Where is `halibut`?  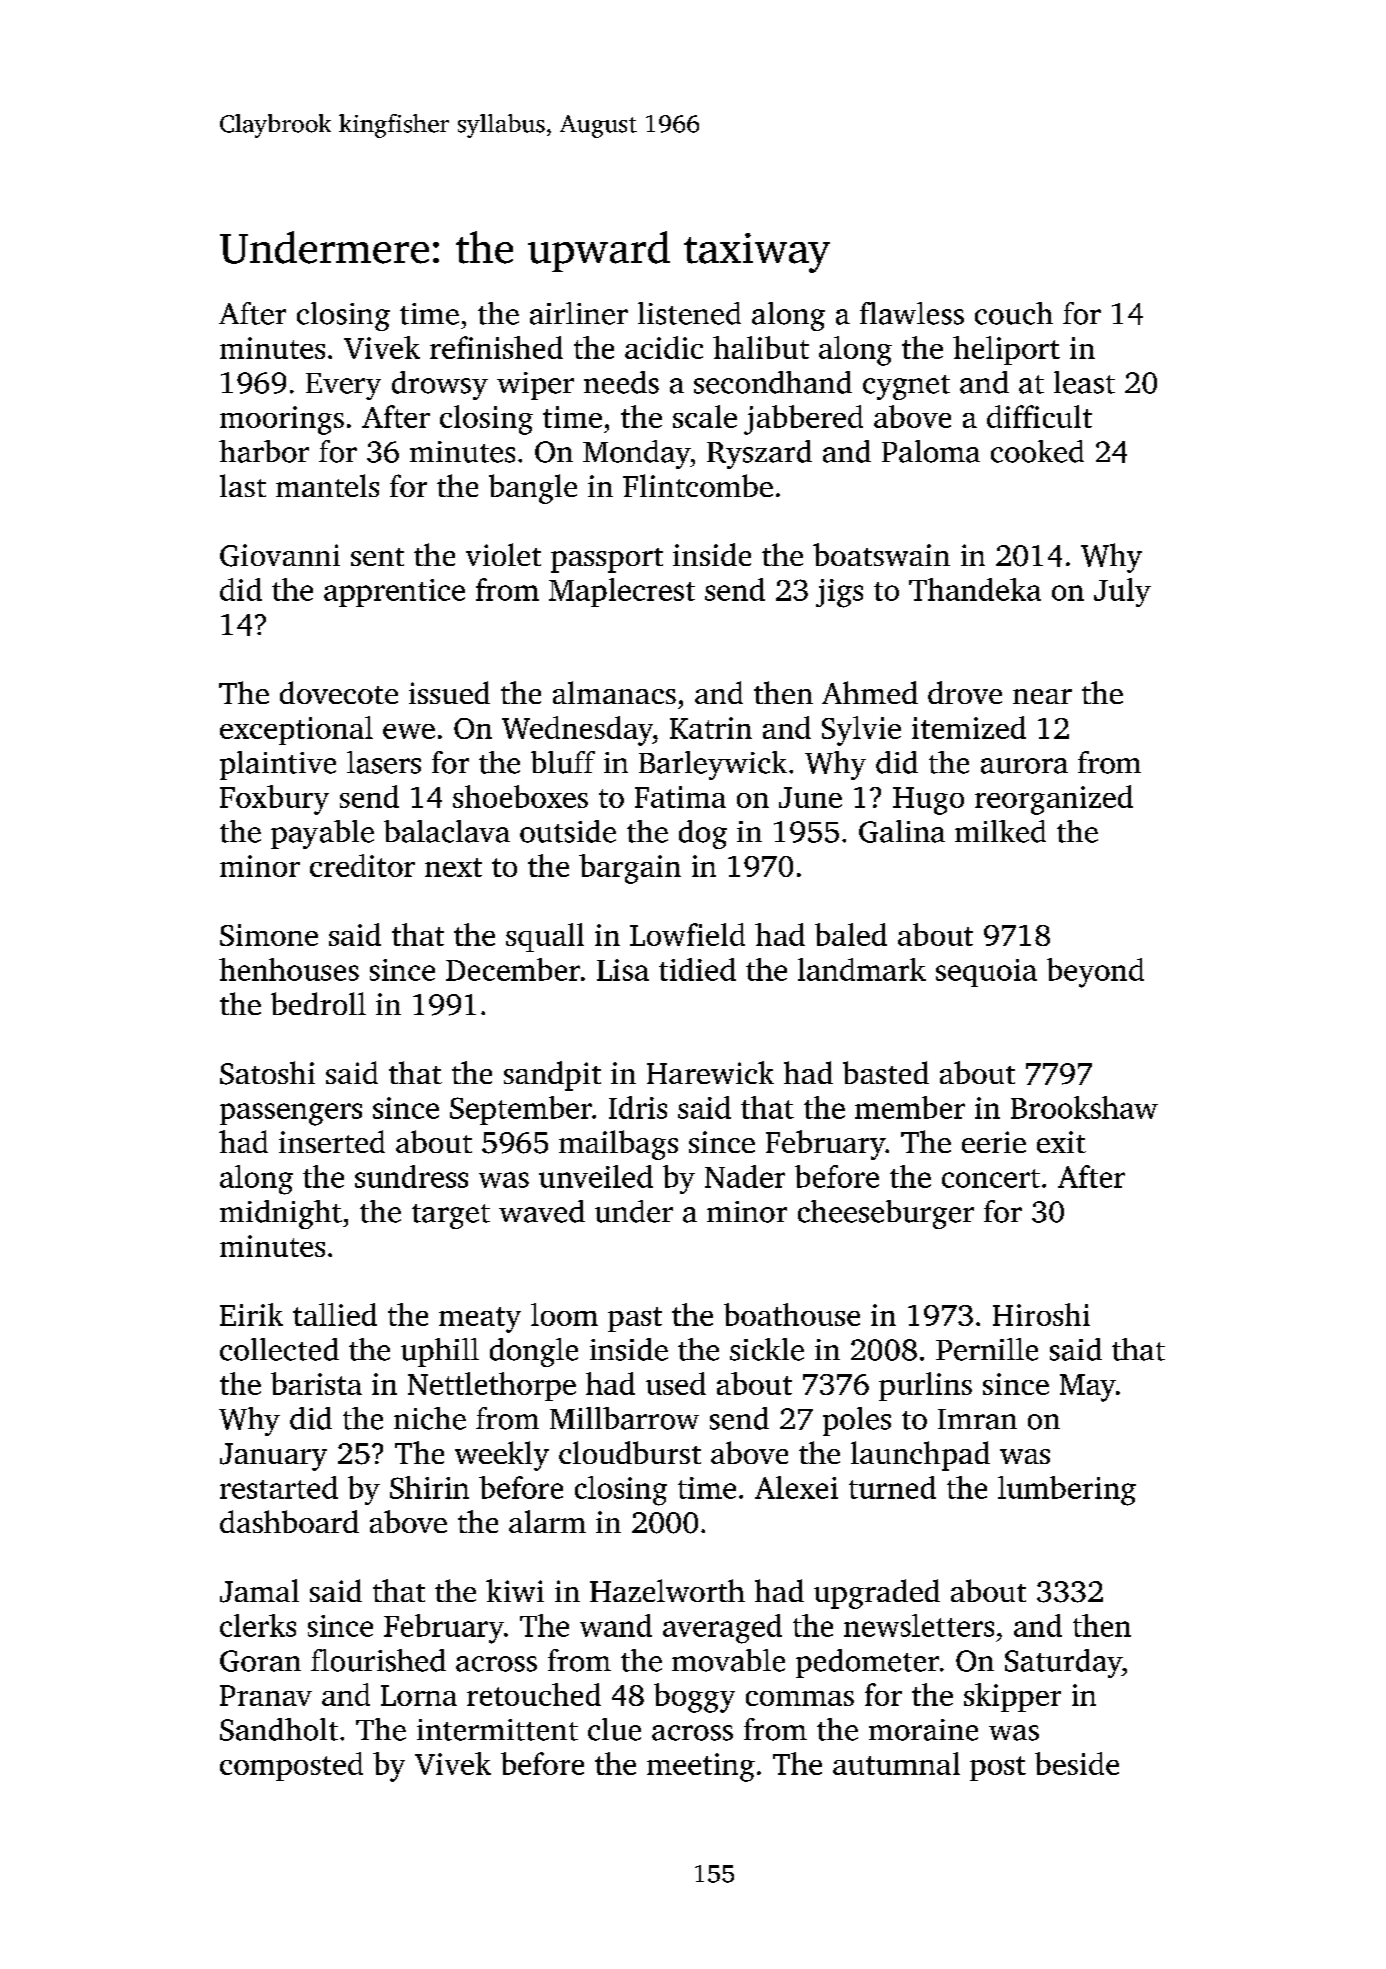
halibut is located at coordinates (761, 347).
